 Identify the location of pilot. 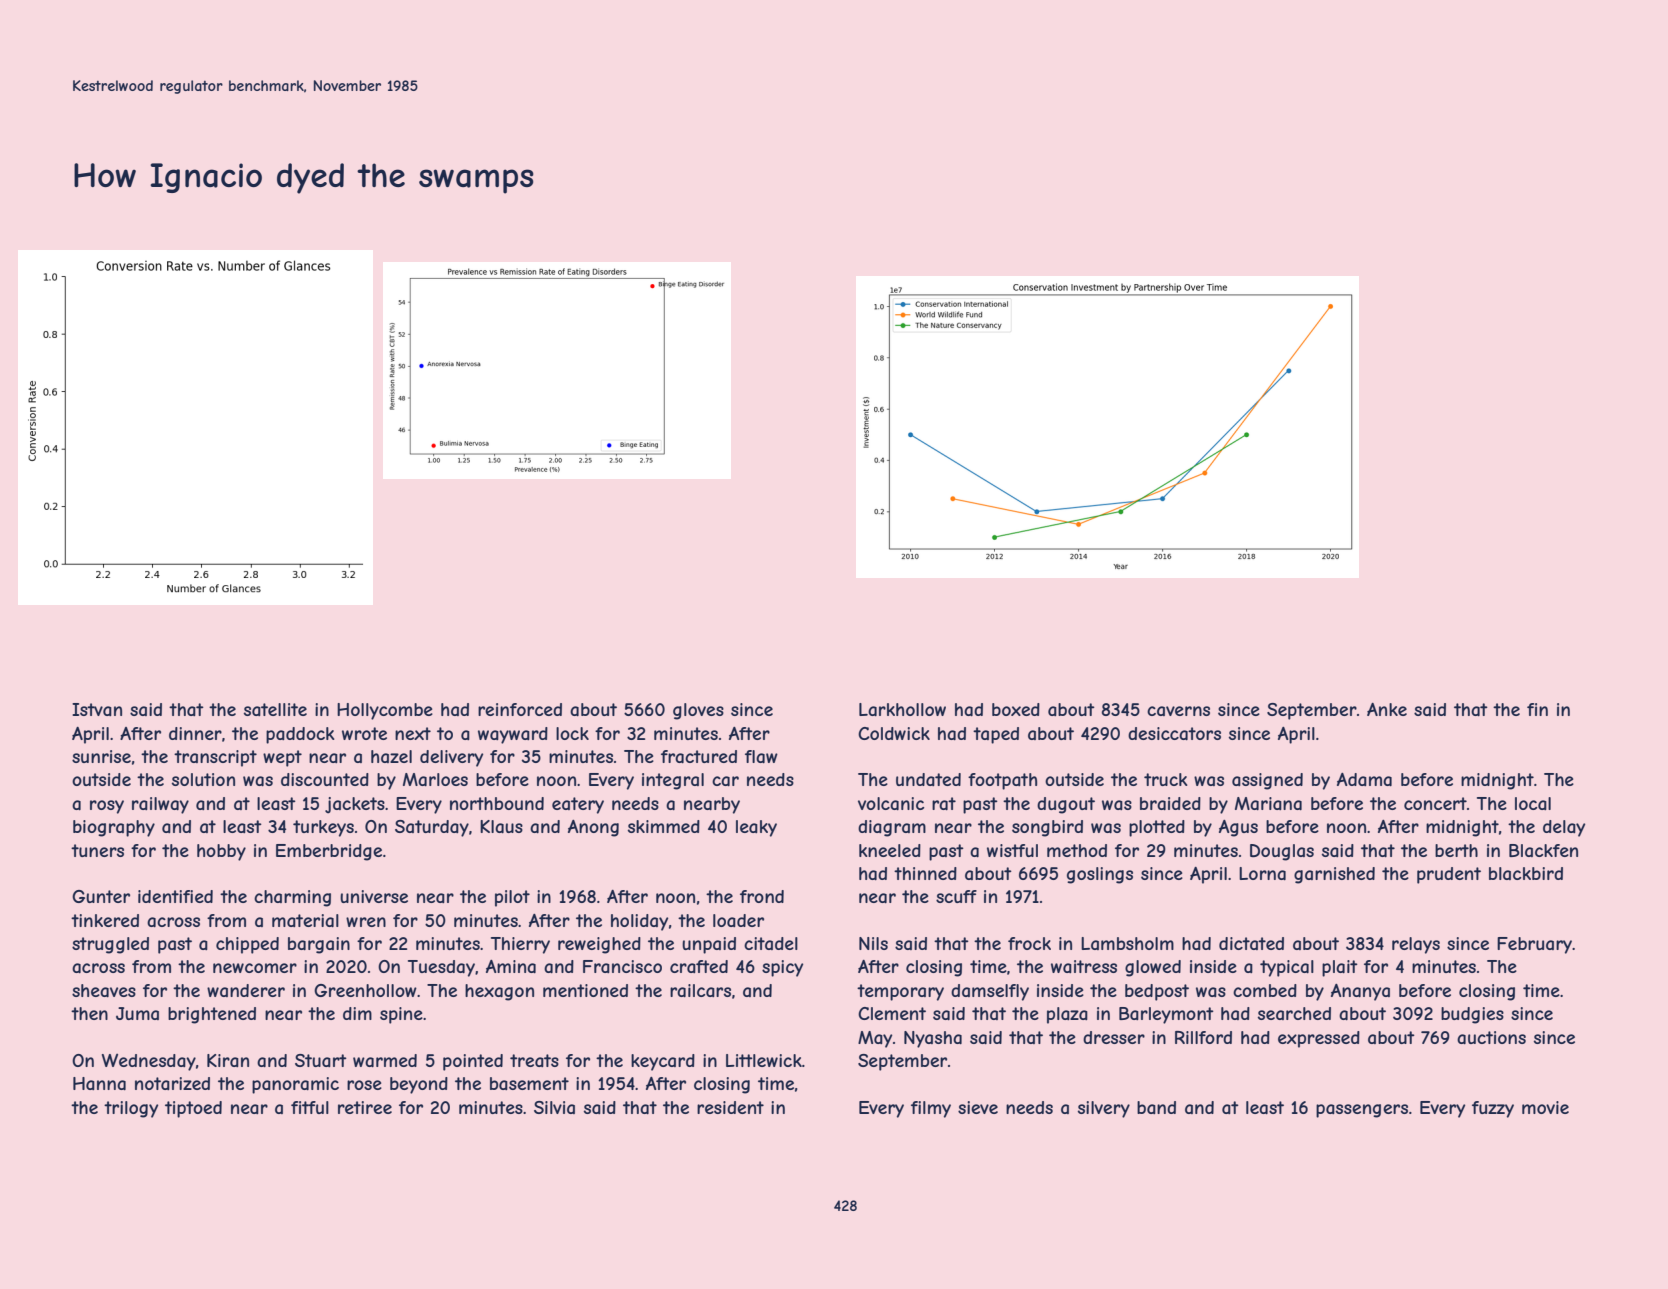
(512, 898).
